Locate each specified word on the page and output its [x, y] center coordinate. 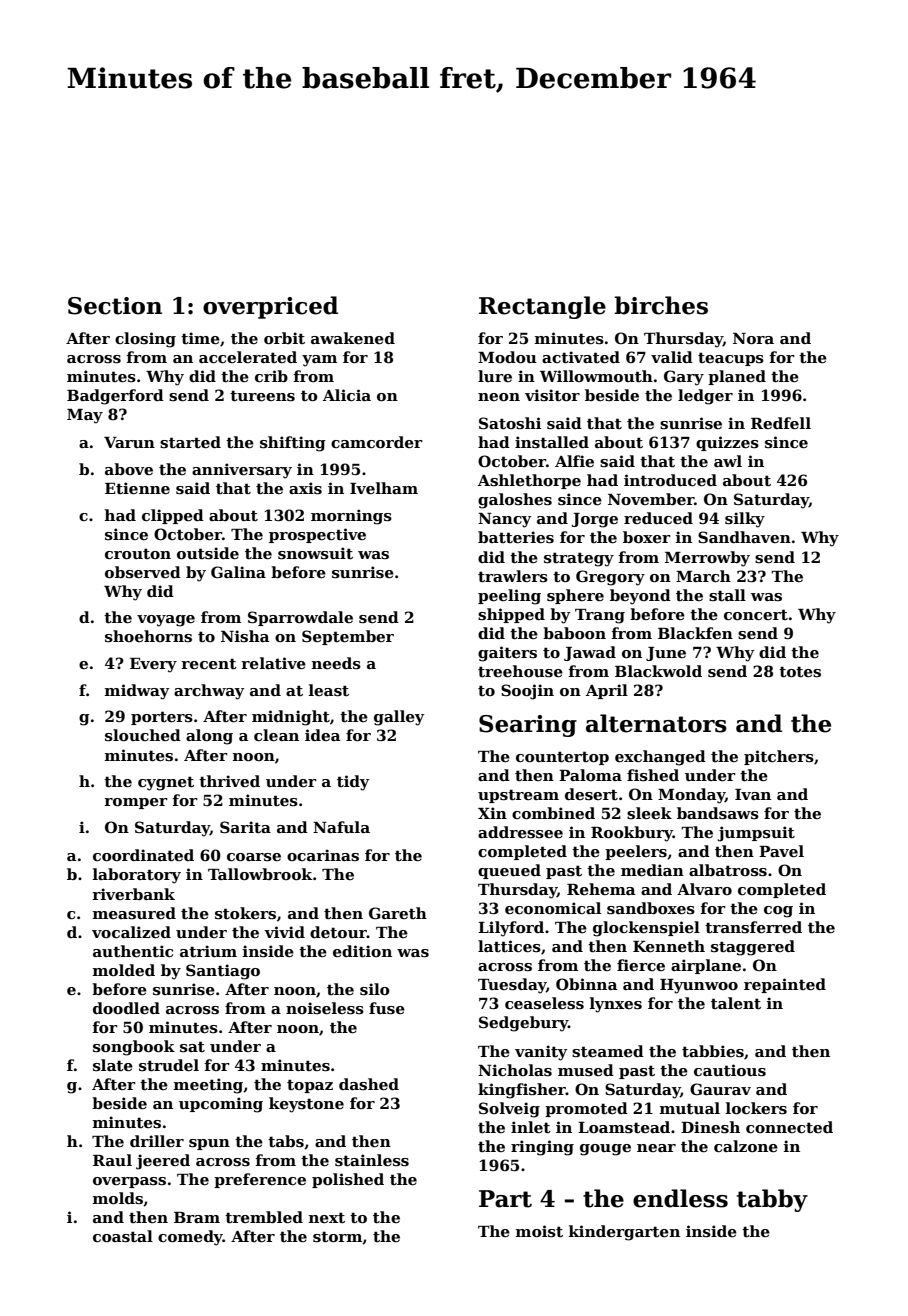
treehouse [520, 671]
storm [338, 1237]
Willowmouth [596, 376]
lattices [509, 946]
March [703, 576]
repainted [785, 985]
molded [124, 970]
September [348, 637]
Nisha [245, 636]
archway [209, 692]
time [200, 338]
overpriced [270, 307]
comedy [190, 1238]
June [666, 654]
